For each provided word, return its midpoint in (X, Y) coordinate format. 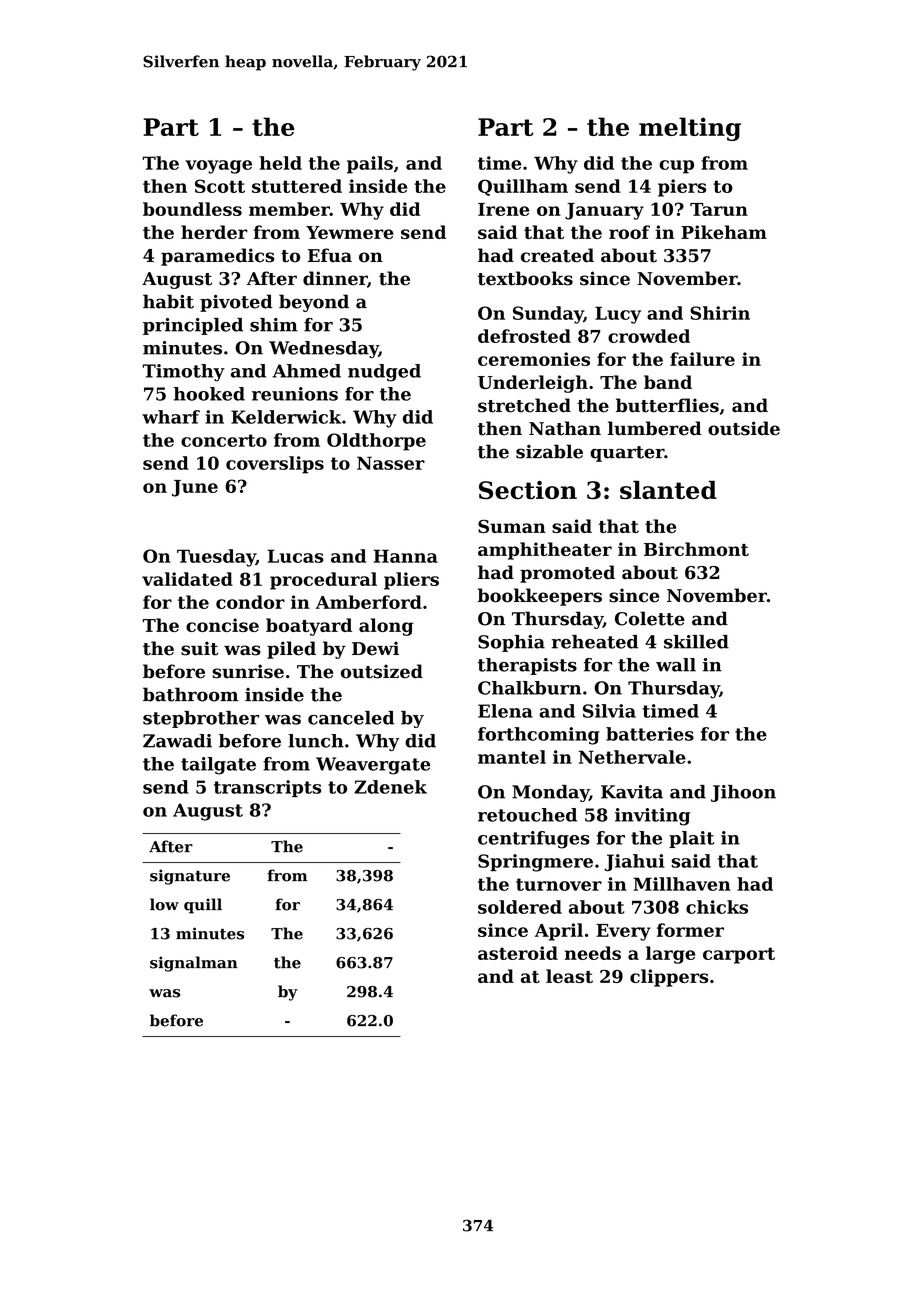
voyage (218, 167)
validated (187, 579)
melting (690, 129)
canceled (351, 718)
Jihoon (743, 793)
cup (676, 167)
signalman (194, 964)
